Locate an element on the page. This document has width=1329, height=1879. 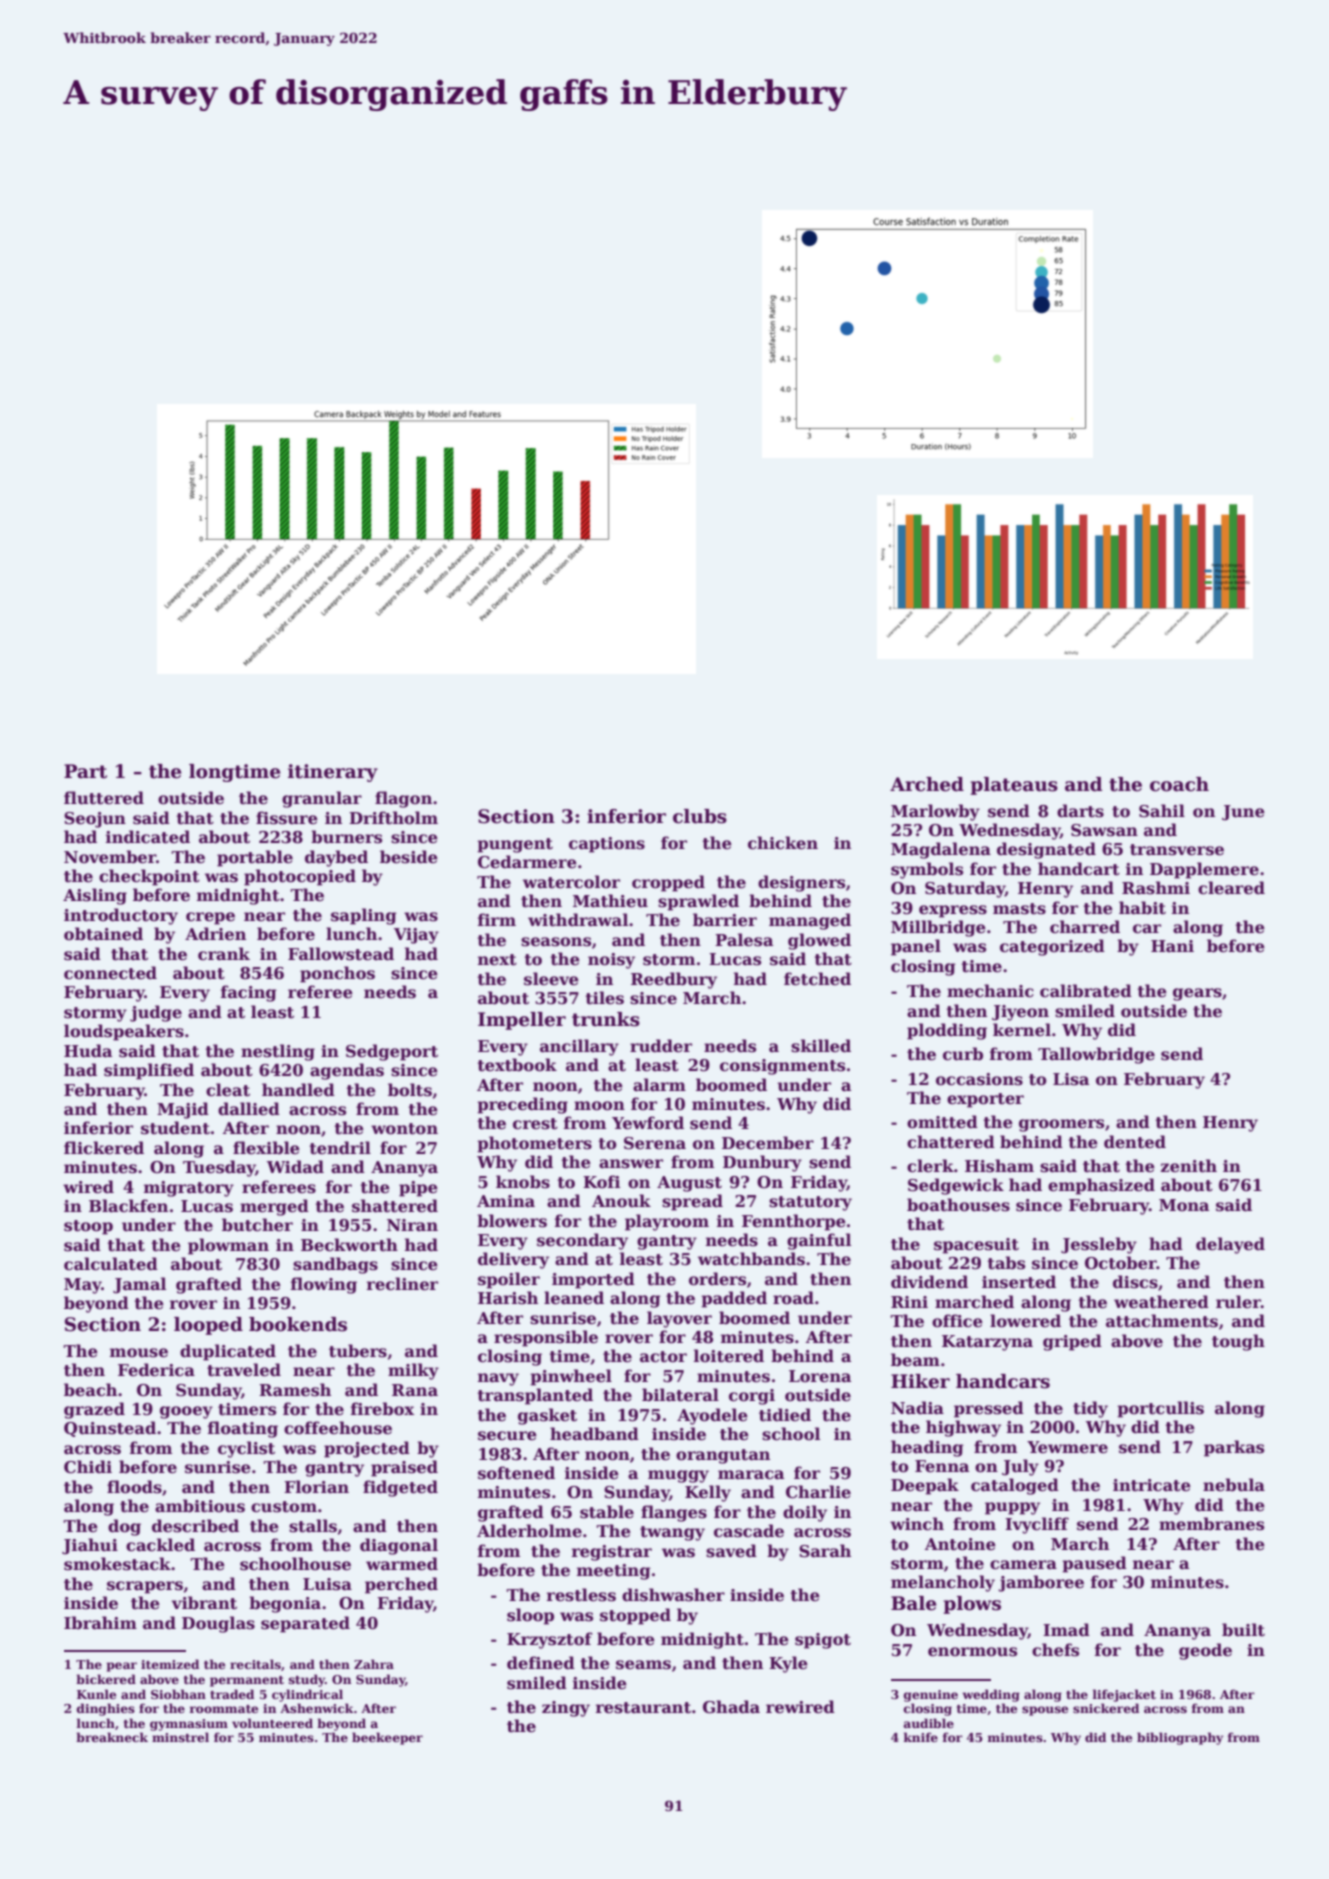
Sawsan is located at coordinates (1104, 830).
